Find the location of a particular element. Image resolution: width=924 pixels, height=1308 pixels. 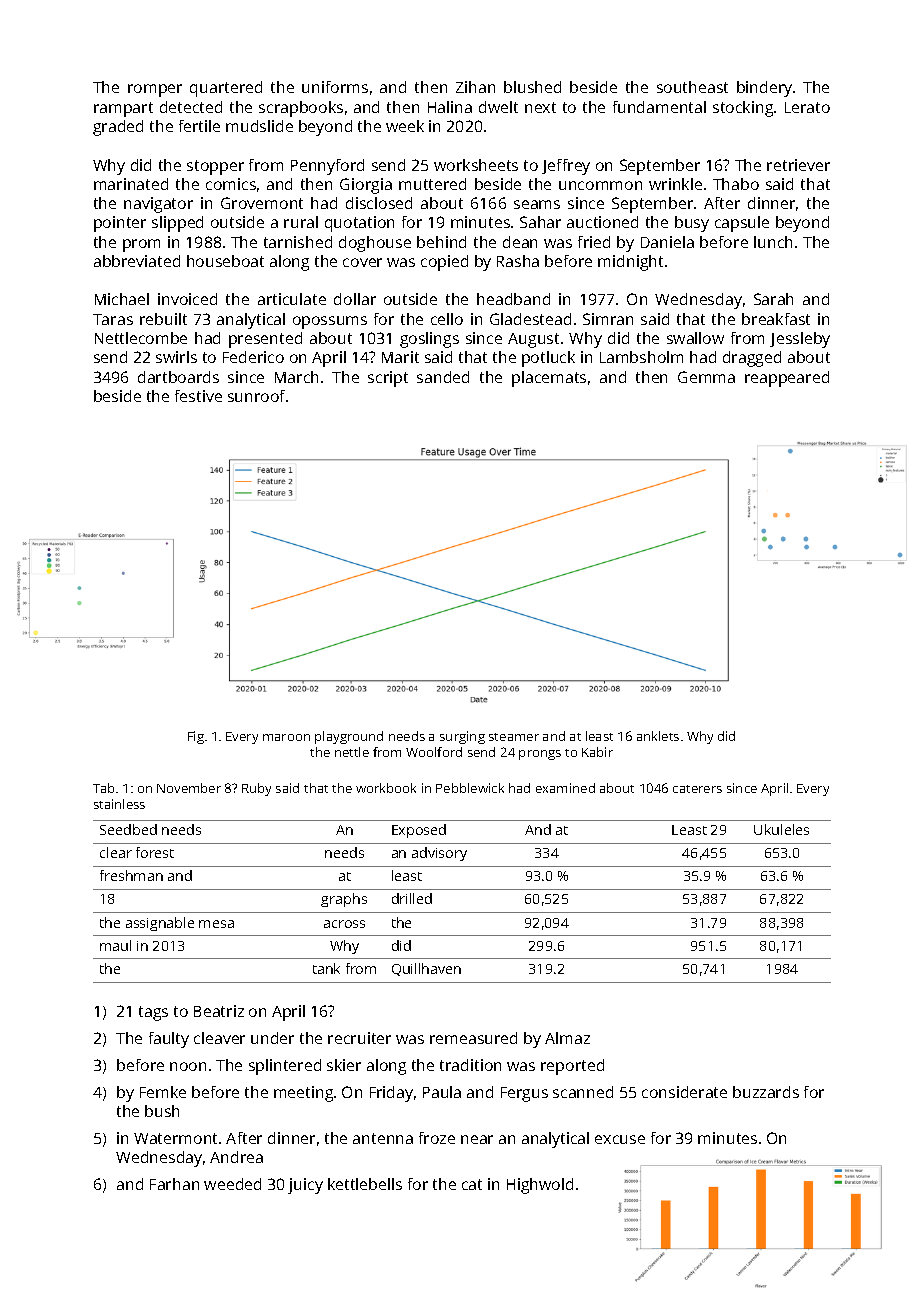

abbreviated is located at coordinates (137, 261).
